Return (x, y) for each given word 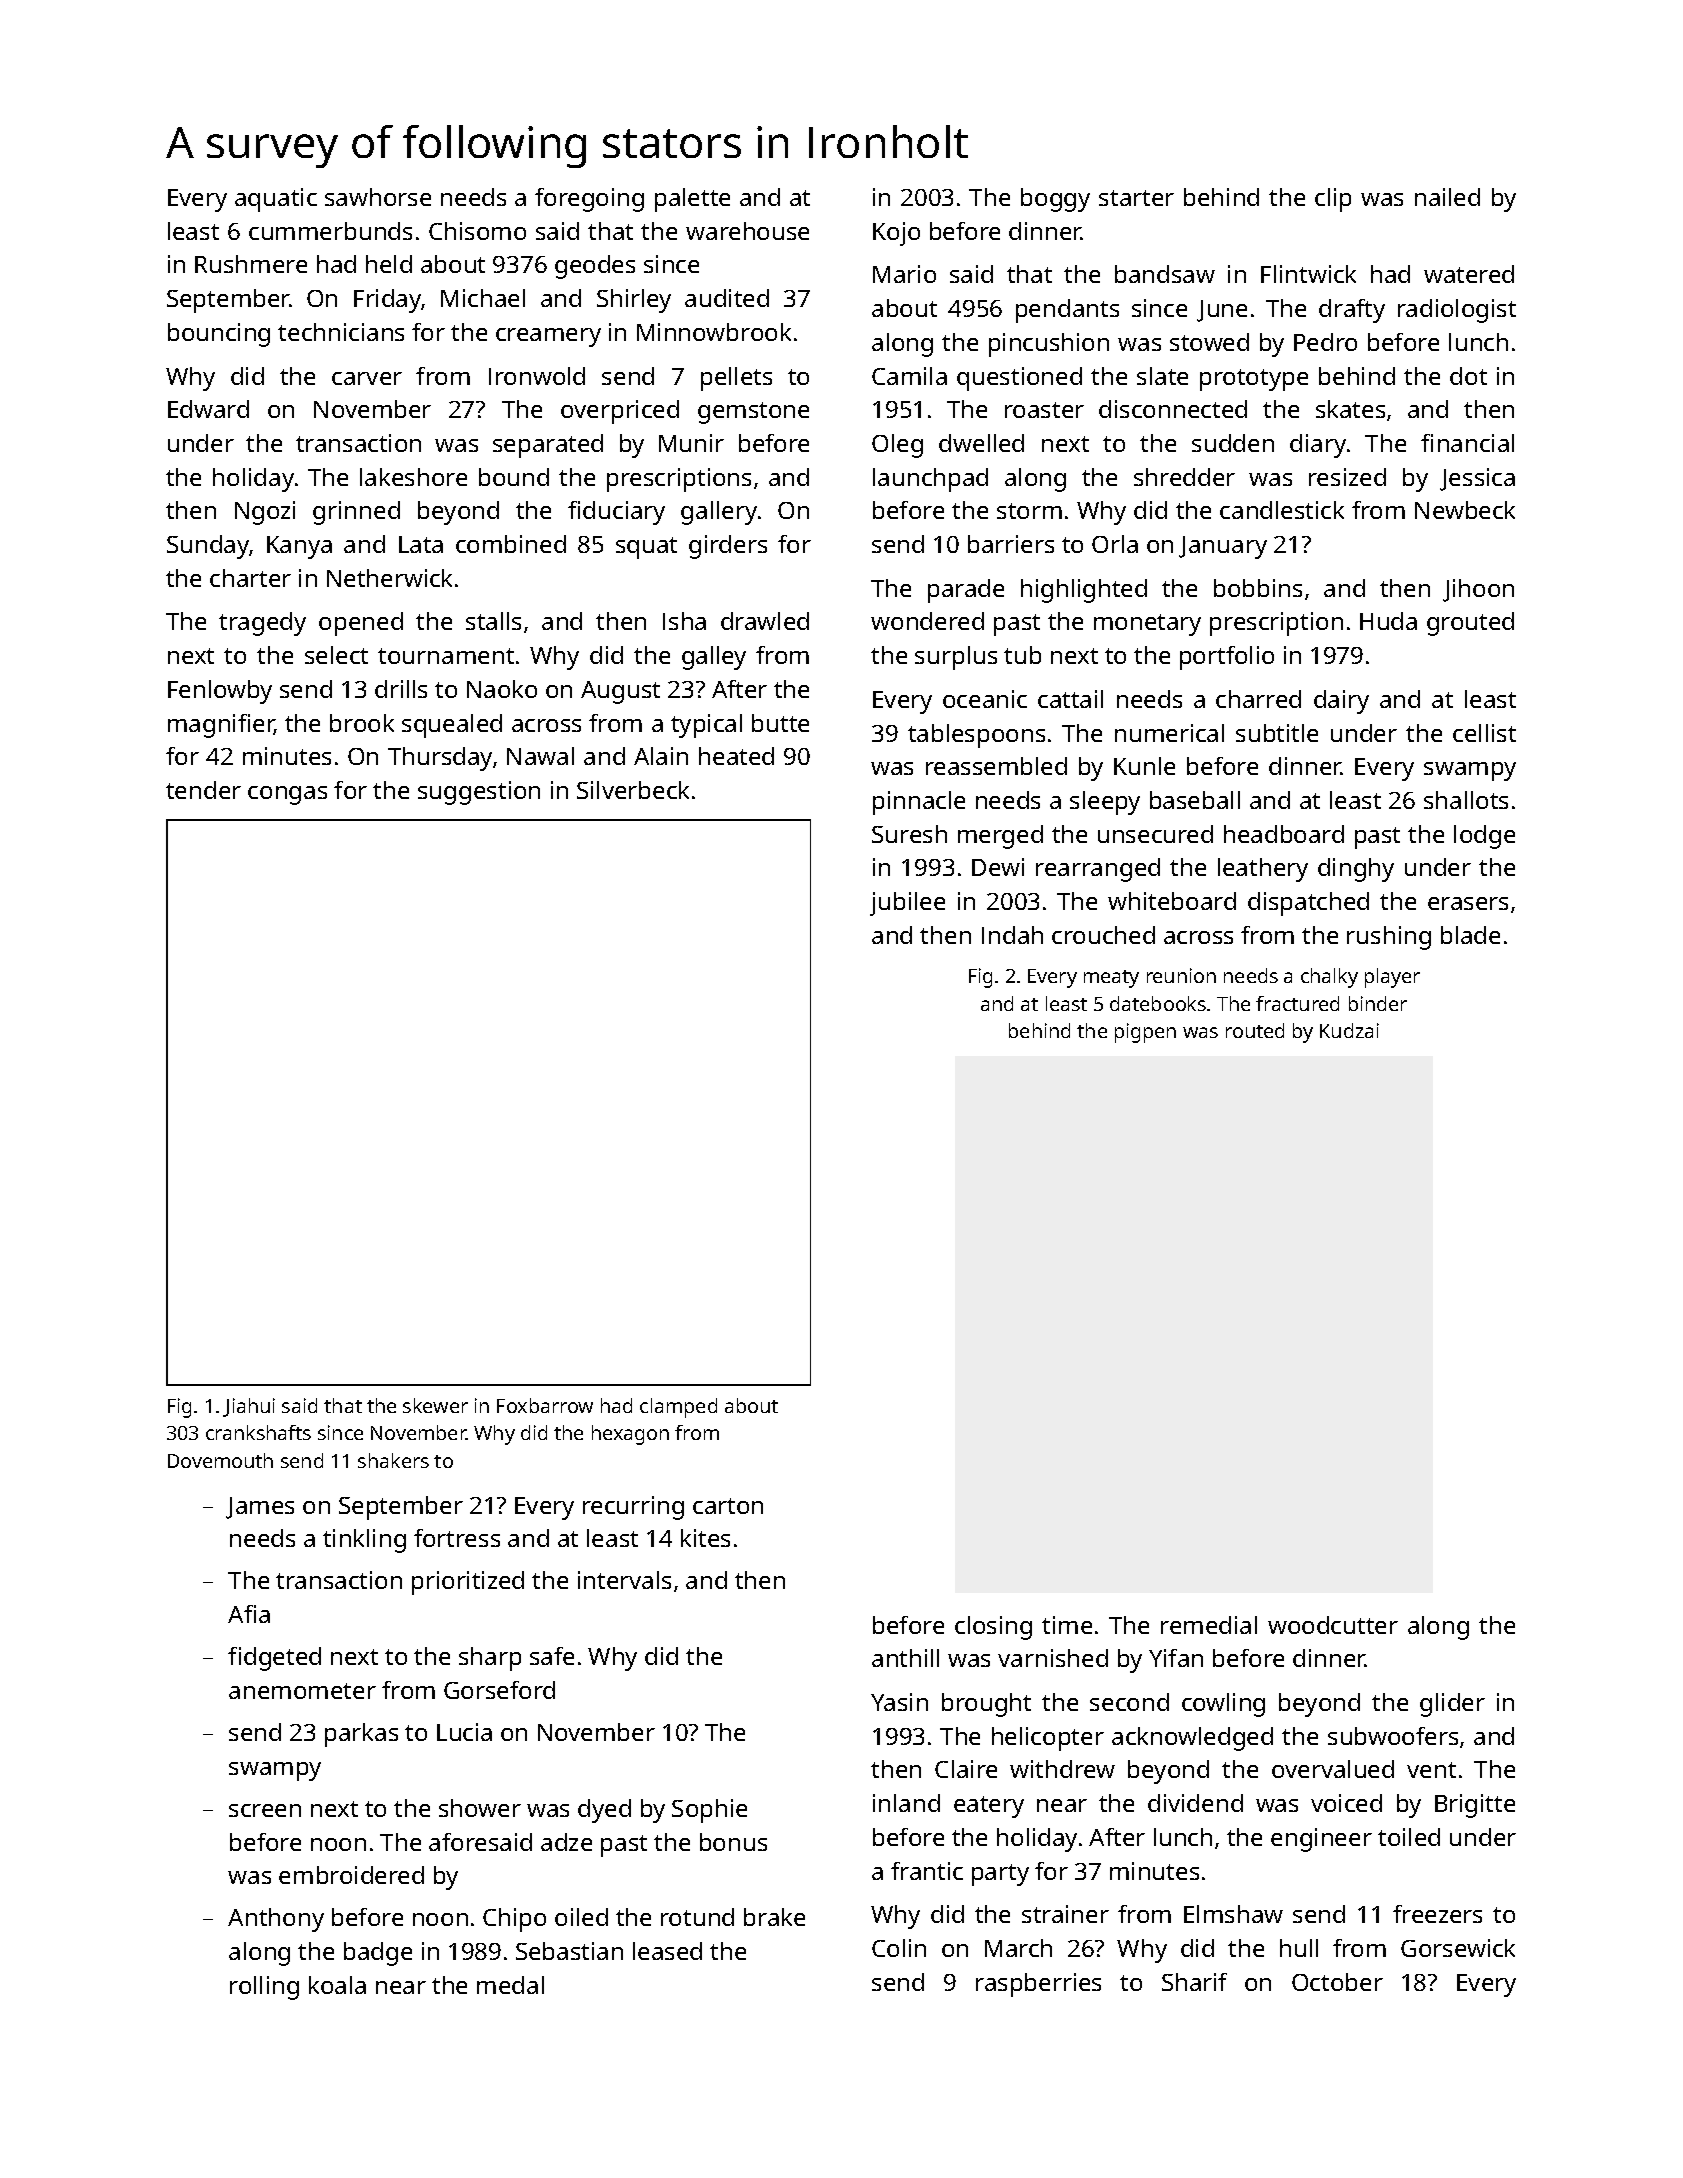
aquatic (276, 200)
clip (1333, 200)
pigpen (1145, 1033)
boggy (1055, 200)
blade (1470, 935)
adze (566, 1842)
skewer (435, 1405)
